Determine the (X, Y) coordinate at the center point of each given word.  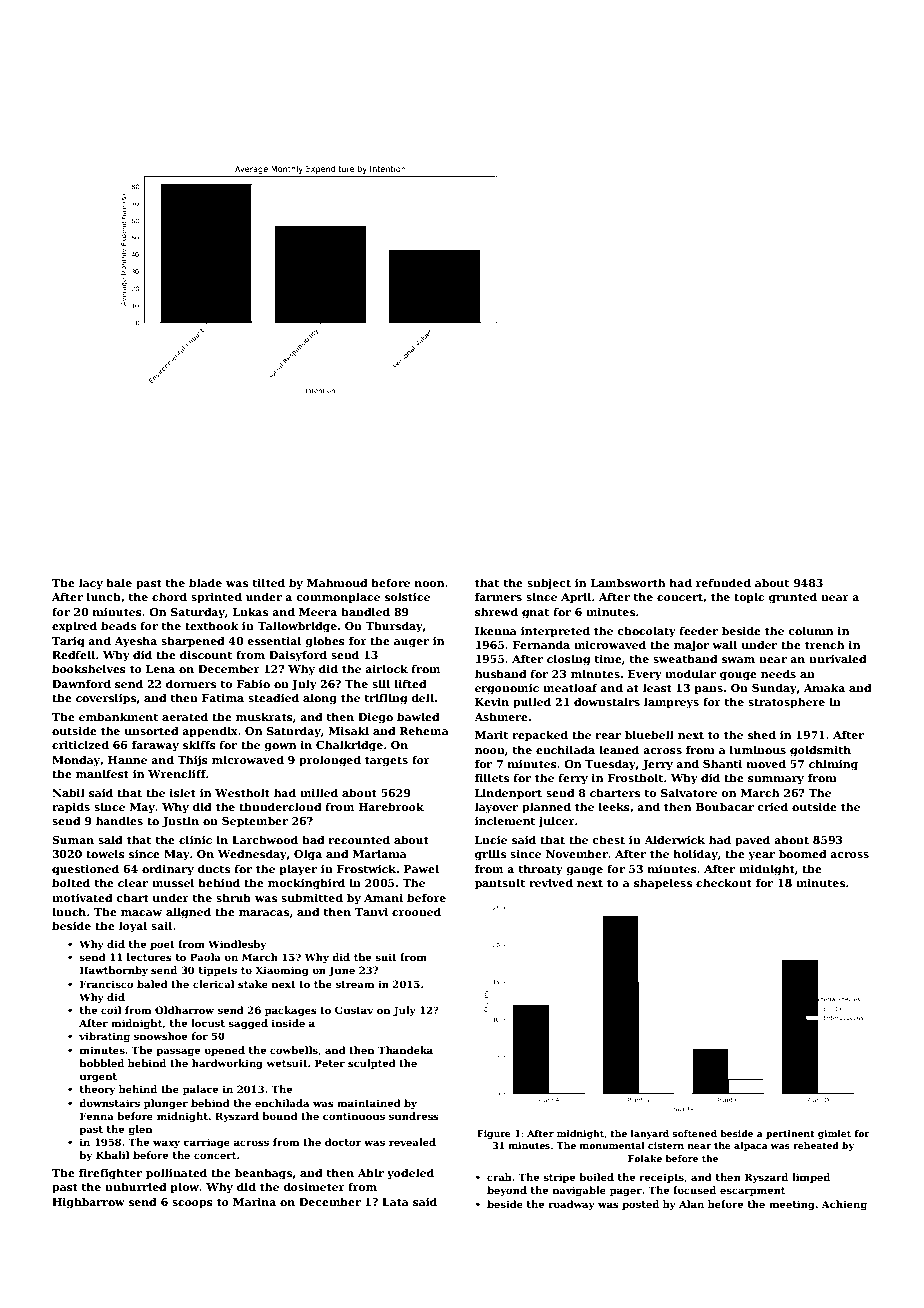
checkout (724, 882)
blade (205, 582)
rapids (71, 807)
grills (490, 855)
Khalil (112, 1155)
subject (549, 584)
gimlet (834, 1134)
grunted (793, 598)
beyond (507, 1191)
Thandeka (405, 1050)
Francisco (107, 984)
